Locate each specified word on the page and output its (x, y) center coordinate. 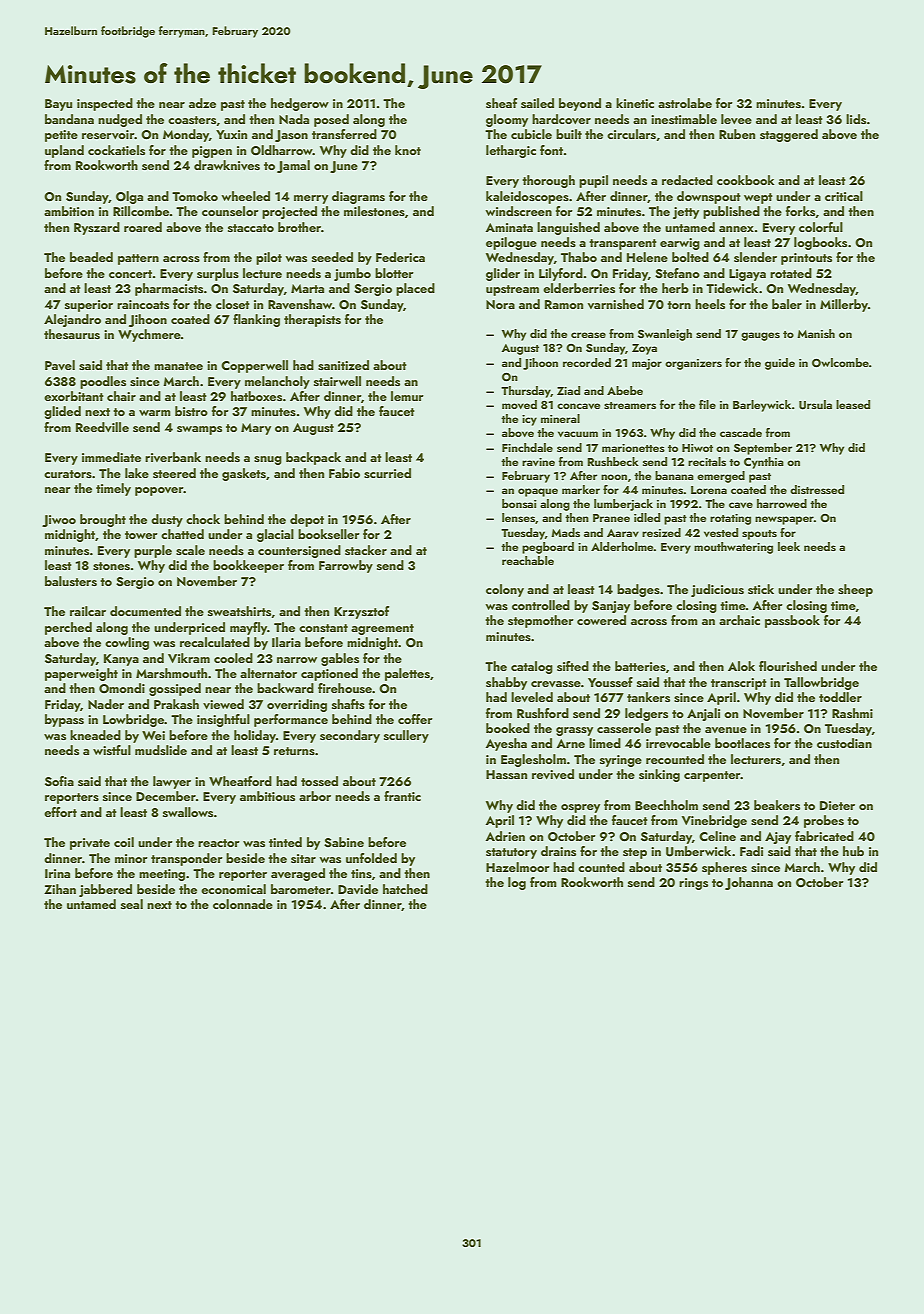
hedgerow (300, 104)
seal (132, 904)
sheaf (501, 103)
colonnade (243, 904)
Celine (717, 836)
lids (856, 119)
